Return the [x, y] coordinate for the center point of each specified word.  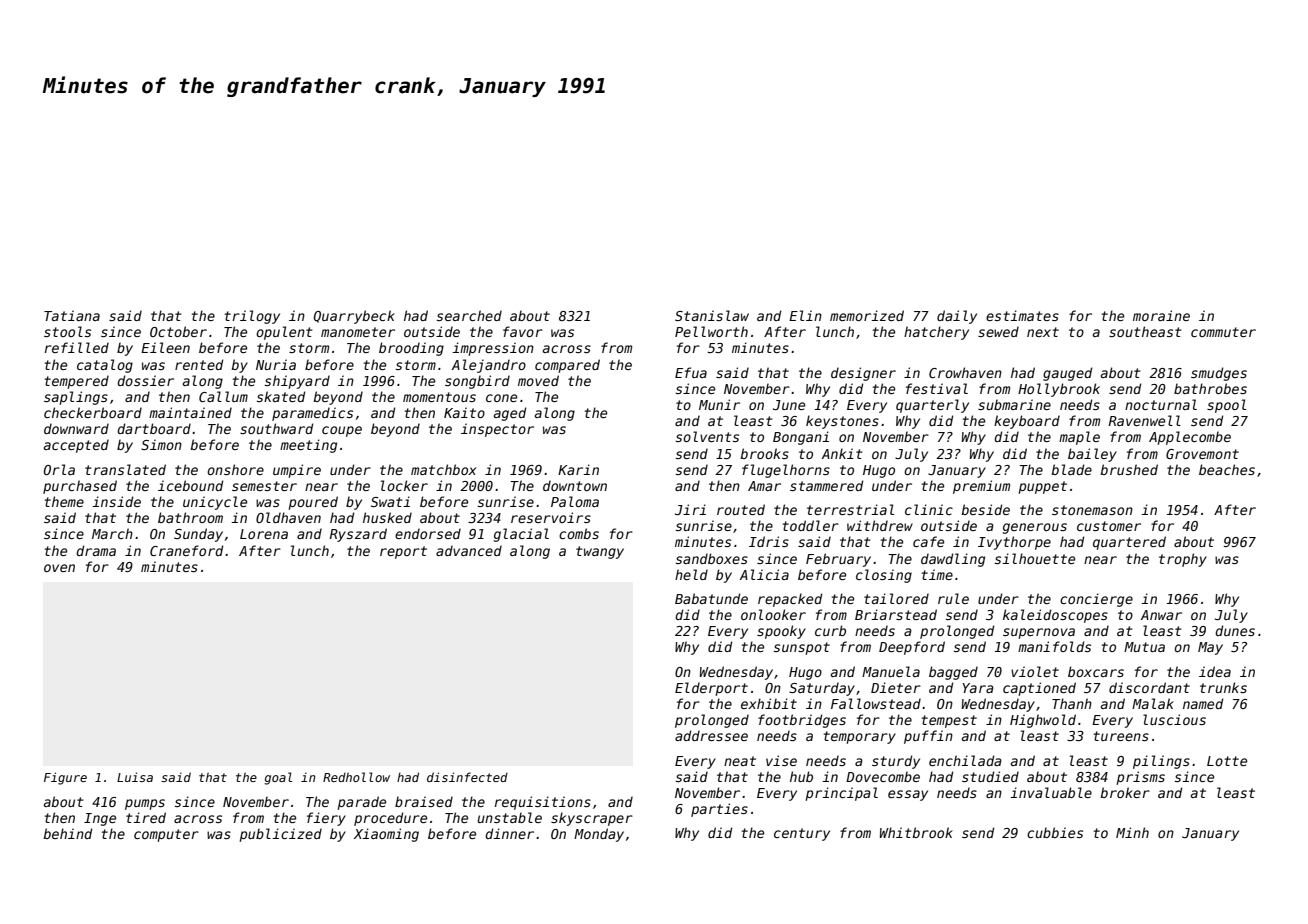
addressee [711, 735]
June [789, 405]
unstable [510, 817]
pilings [1161, 762]
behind [67, 833]
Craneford [186, 550]
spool [1226, 406]
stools [67, 331]
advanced [469, 550]
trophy [1183, 560]
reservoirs [551, 517]
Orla [59, 469]
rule [953, 598]
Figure [65, 778]
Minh [1132, 832]
